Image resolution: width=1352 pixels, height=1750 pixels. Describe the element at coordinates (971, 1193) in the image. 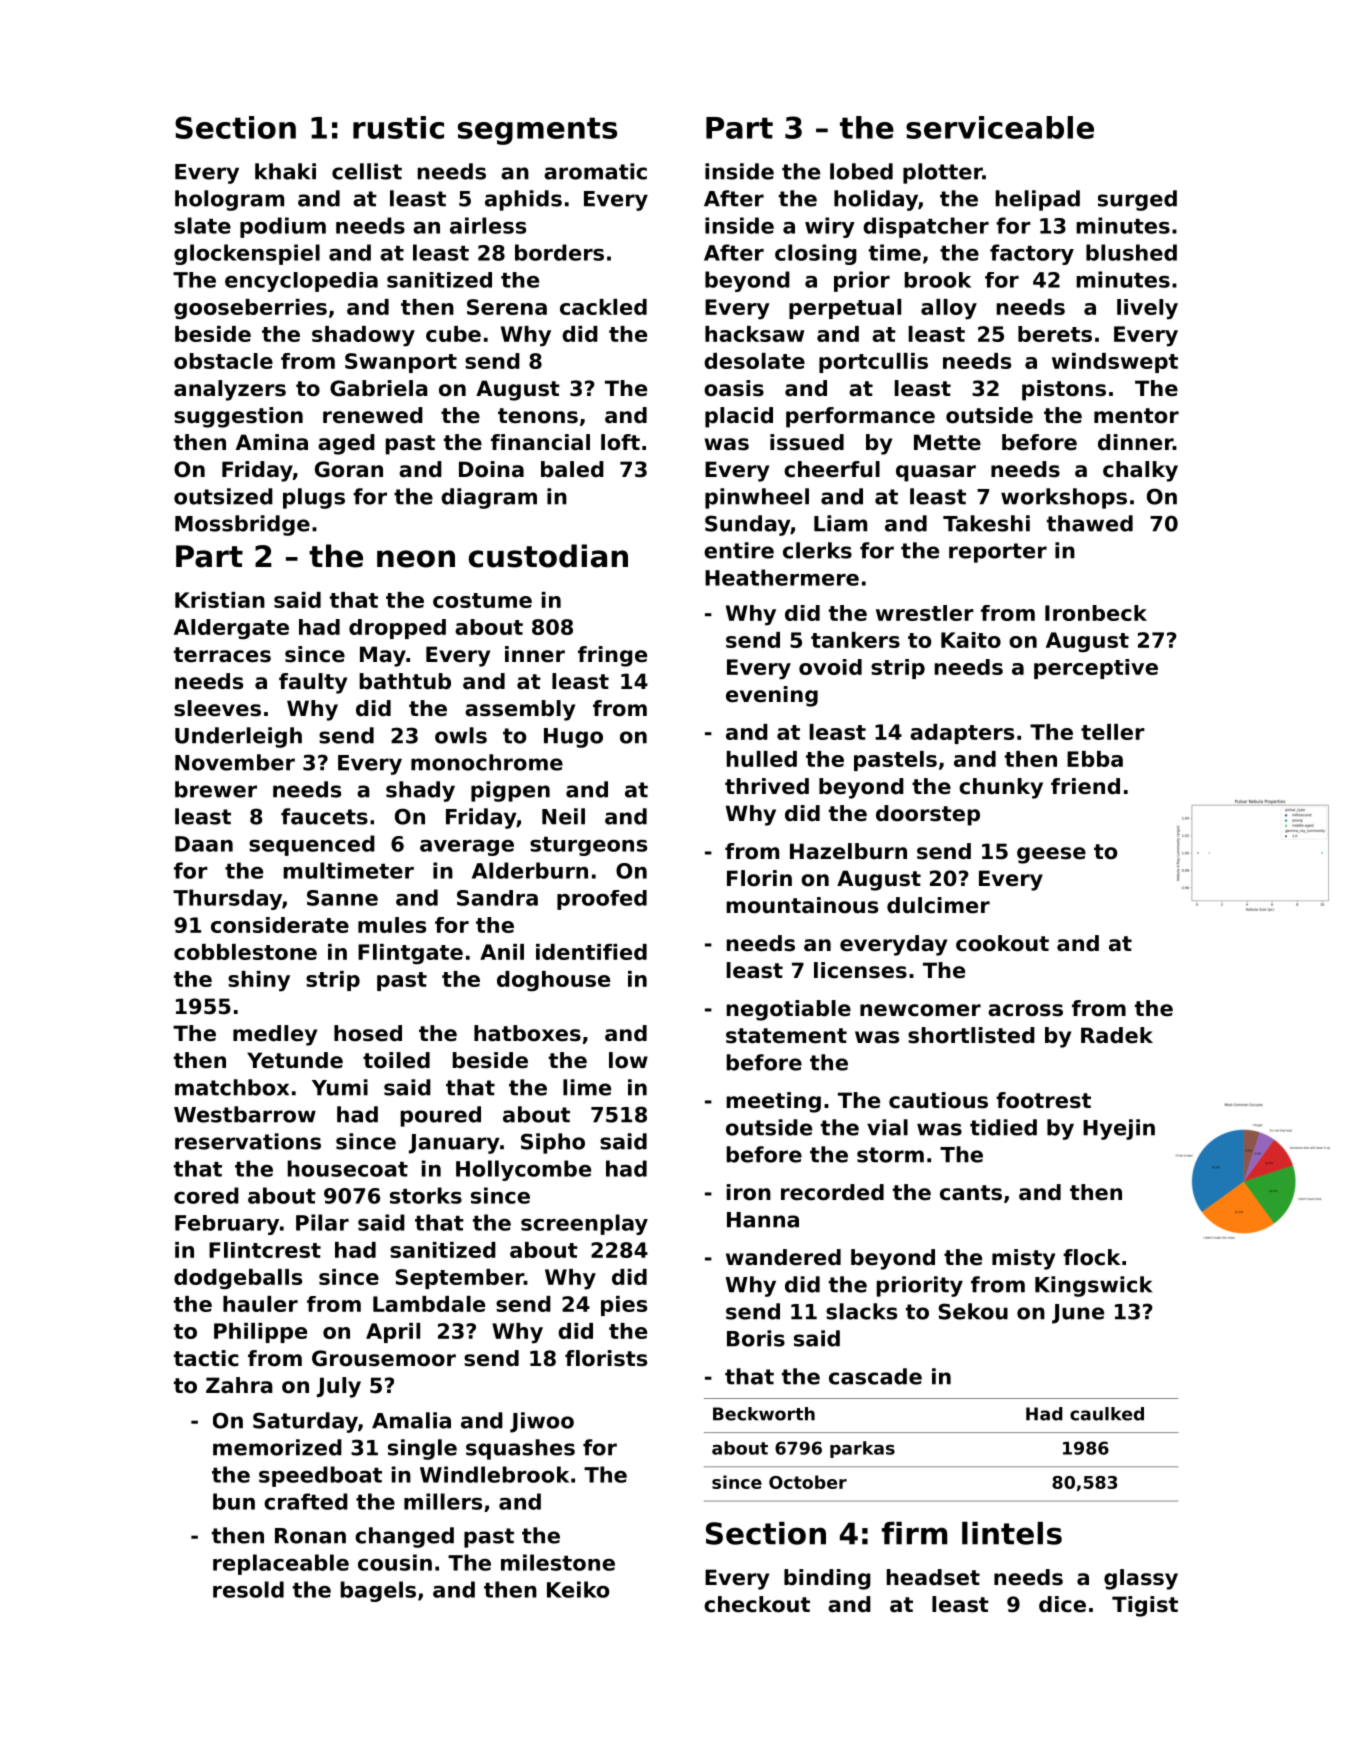

I see `cants` at that location.
